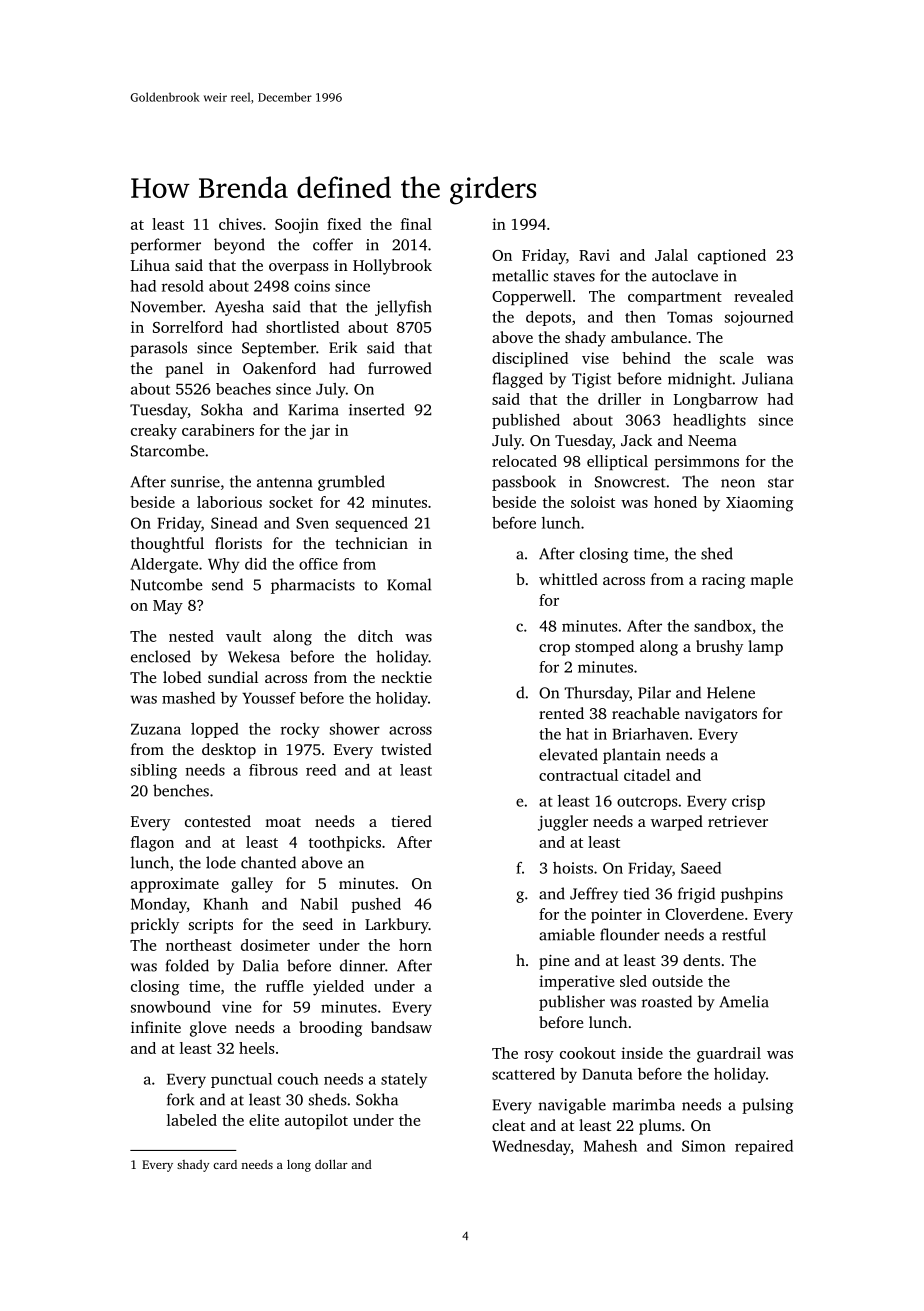 This screenshot has height=1311, width=924. I want to click on ditch, so click(375, 636).
